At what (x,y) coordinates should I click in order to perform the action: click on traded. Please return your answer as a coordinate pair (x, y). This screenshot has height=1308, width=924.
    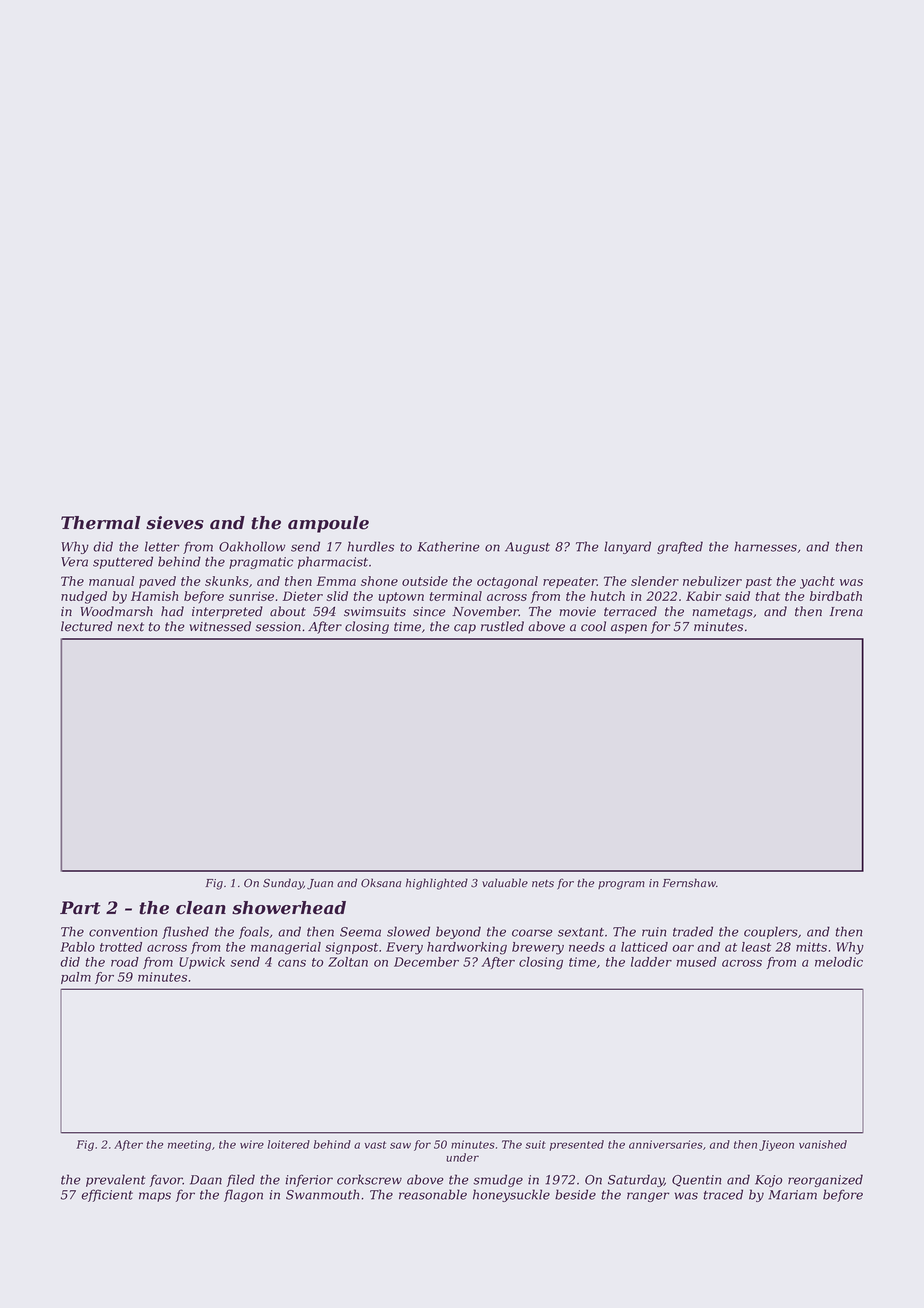
    Looking at the image, I should click on (693, 931).
